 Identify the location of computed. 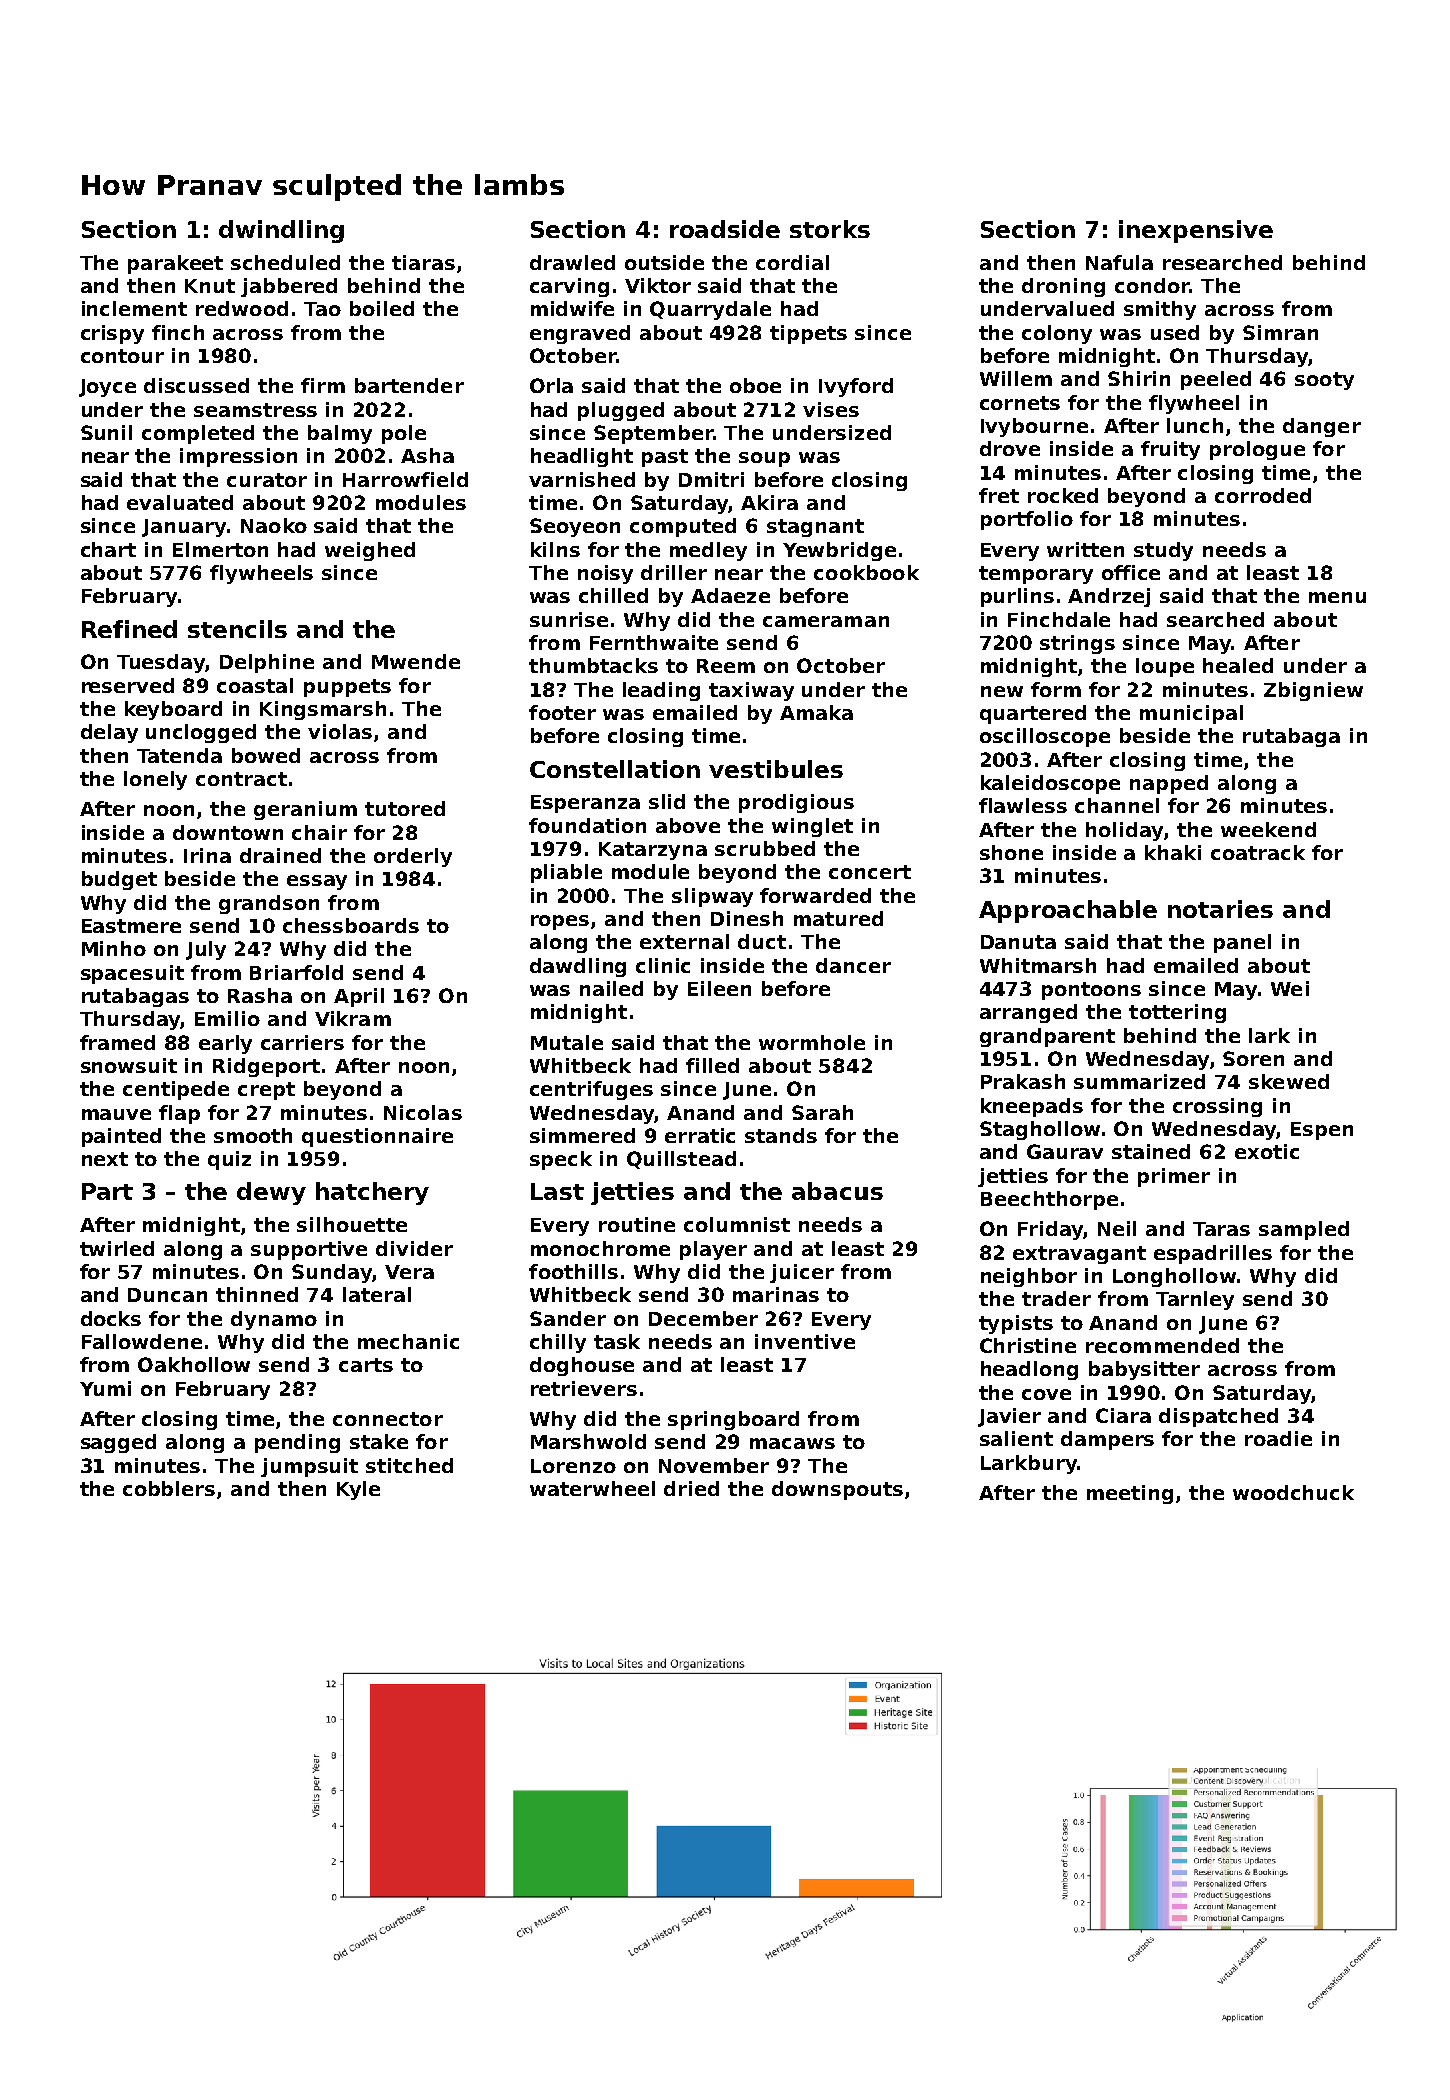
(683, 527).
